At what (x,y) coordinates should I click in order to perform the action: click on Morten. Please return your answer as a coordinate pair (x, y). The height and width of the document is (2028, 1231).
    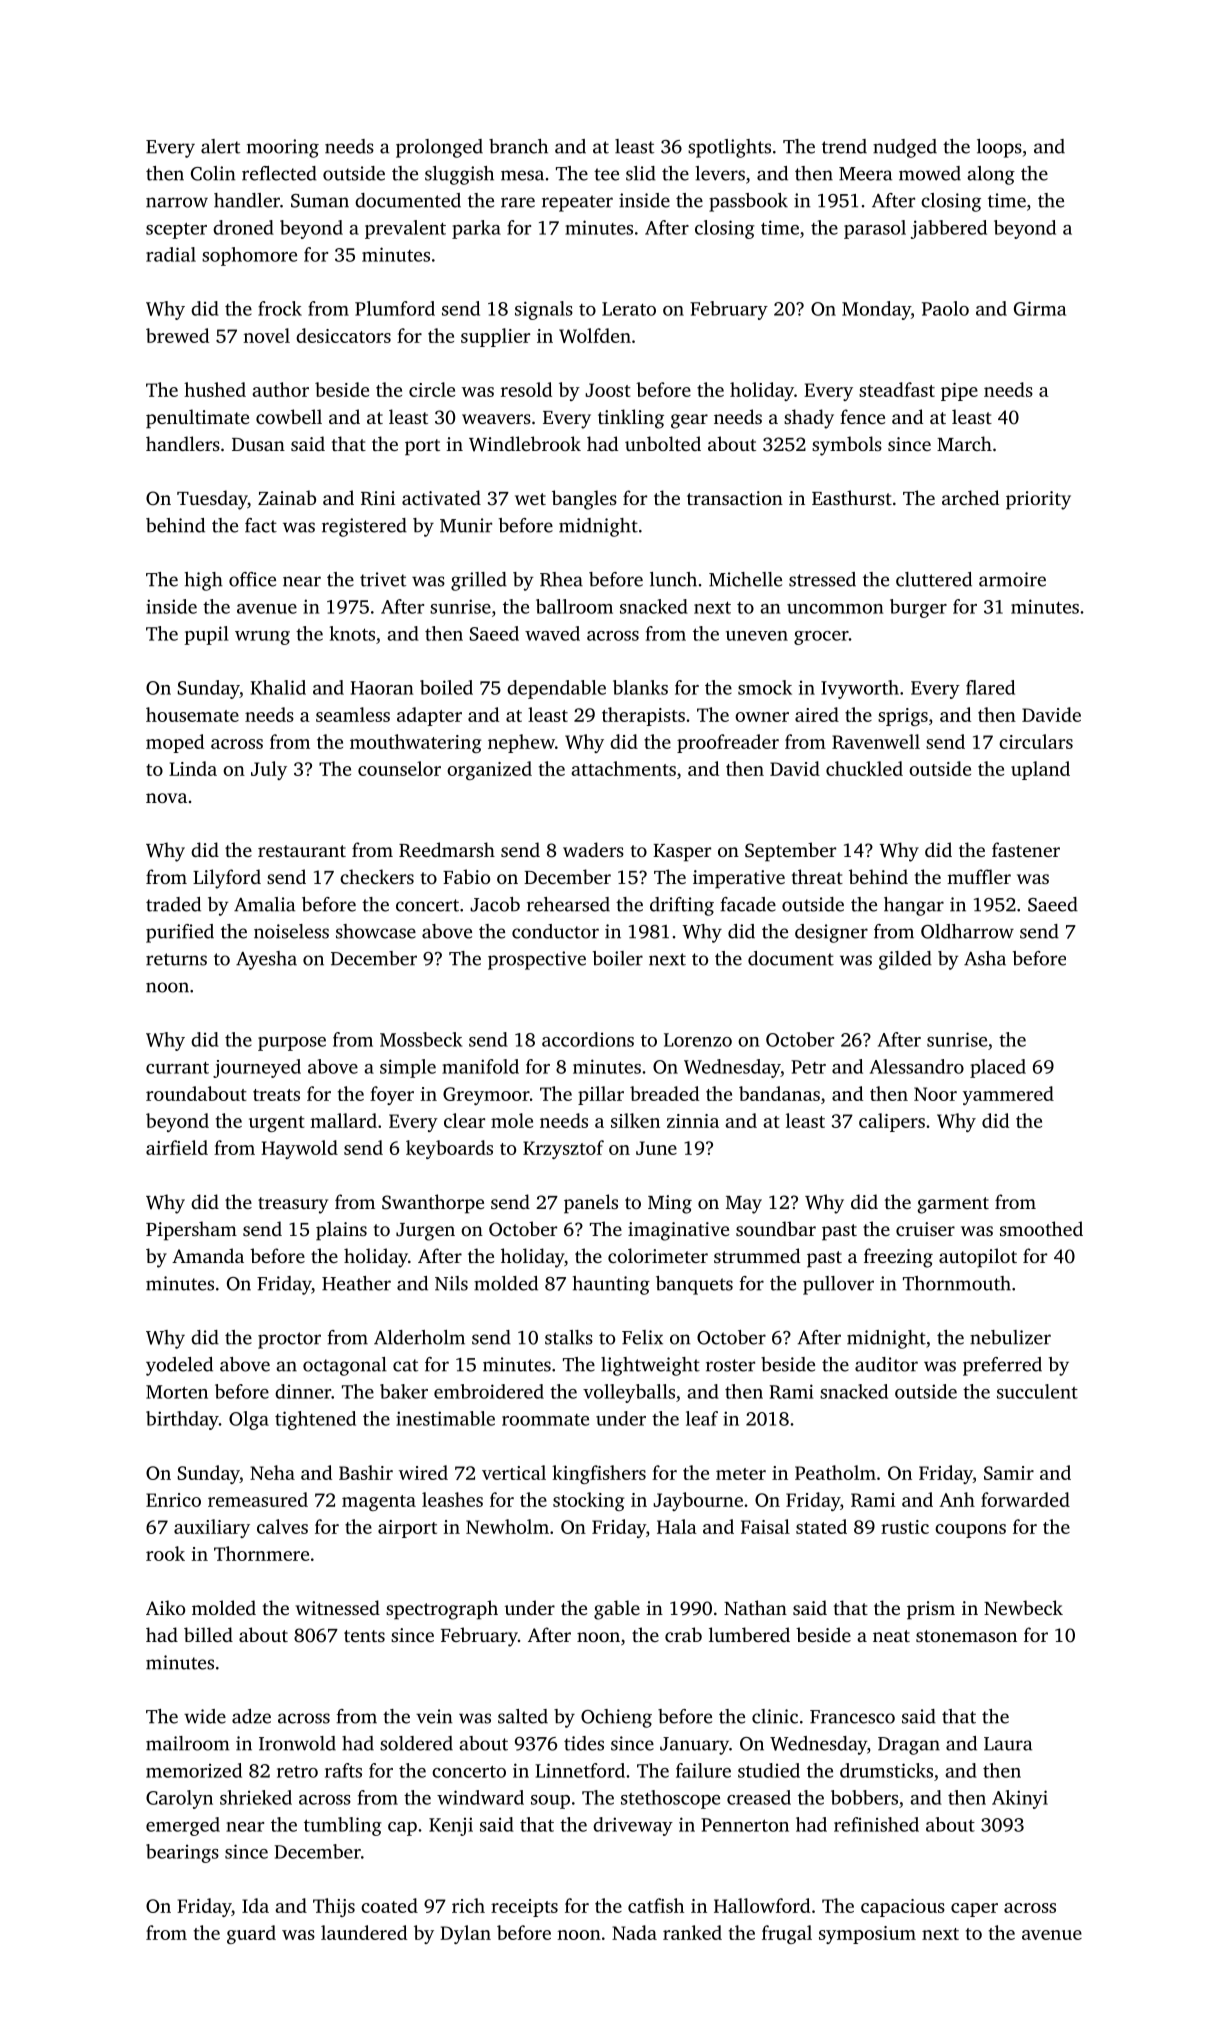
    Looking at the image, I should click on (177, 1392).
